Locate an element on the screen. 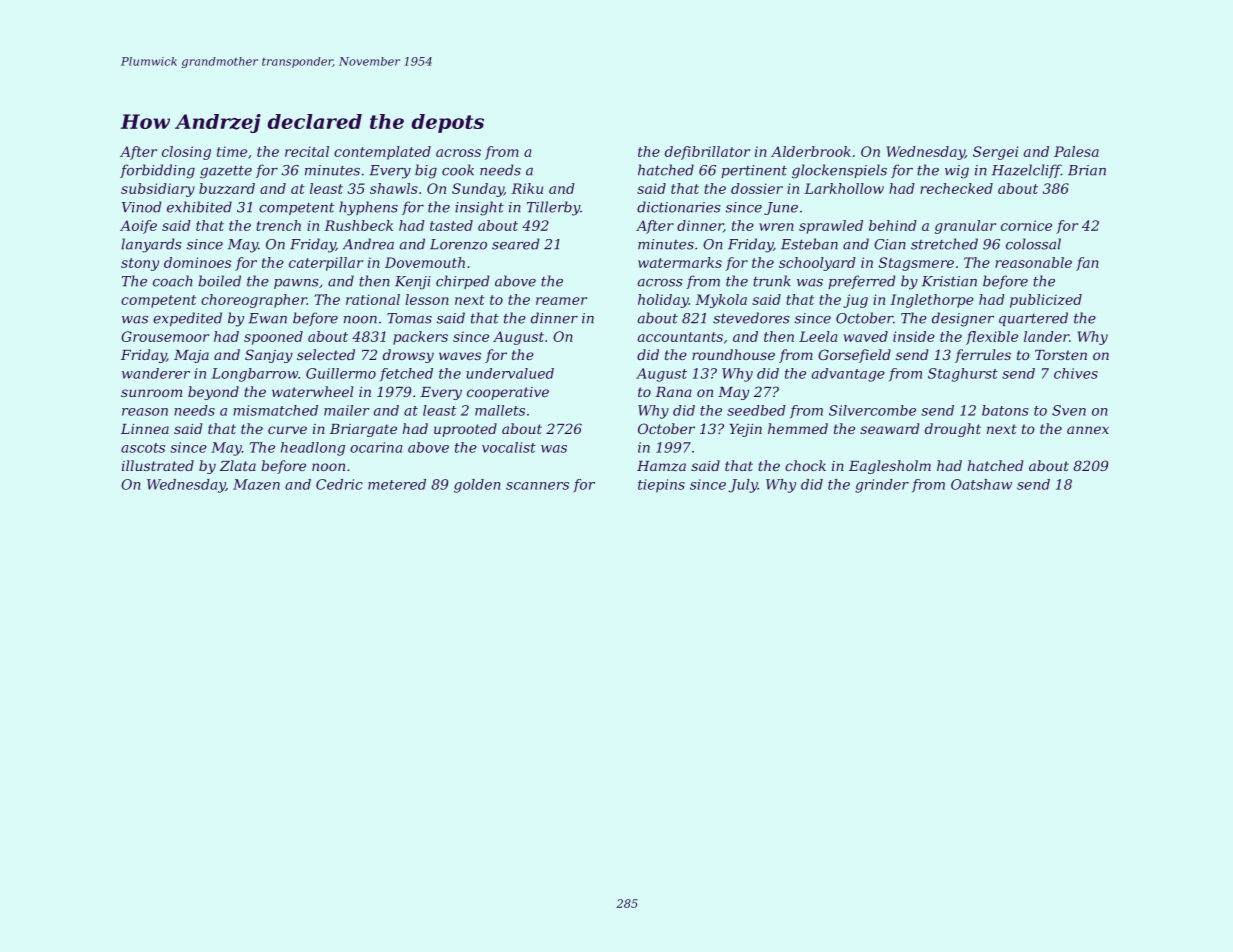  Oatshaw is located at coordinates (981, 484).
